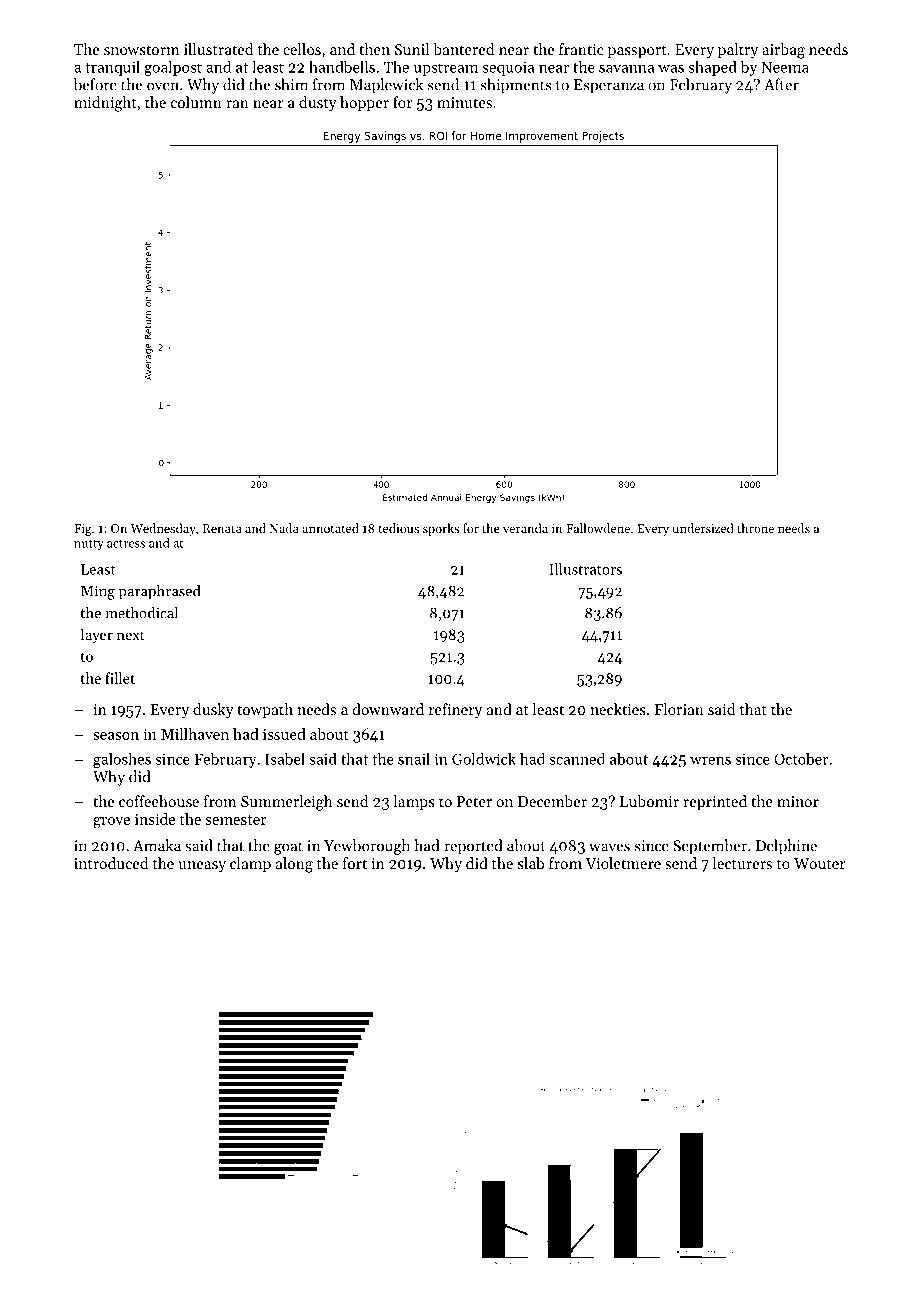  I want to click on dusty, so click(318, 104).
